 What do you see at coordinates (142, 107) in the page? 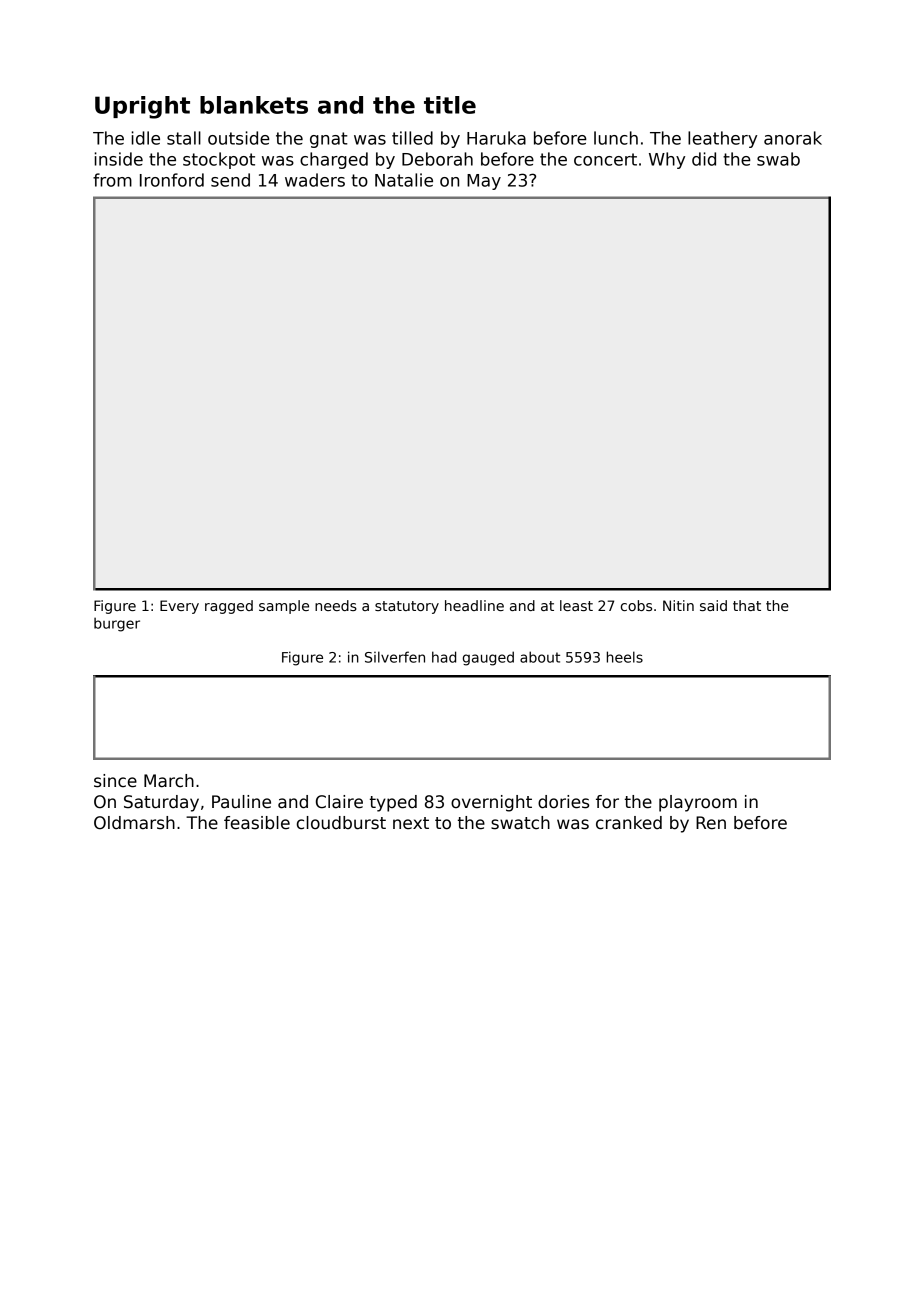
I see `Upright` at bounding box center [142, 107].
